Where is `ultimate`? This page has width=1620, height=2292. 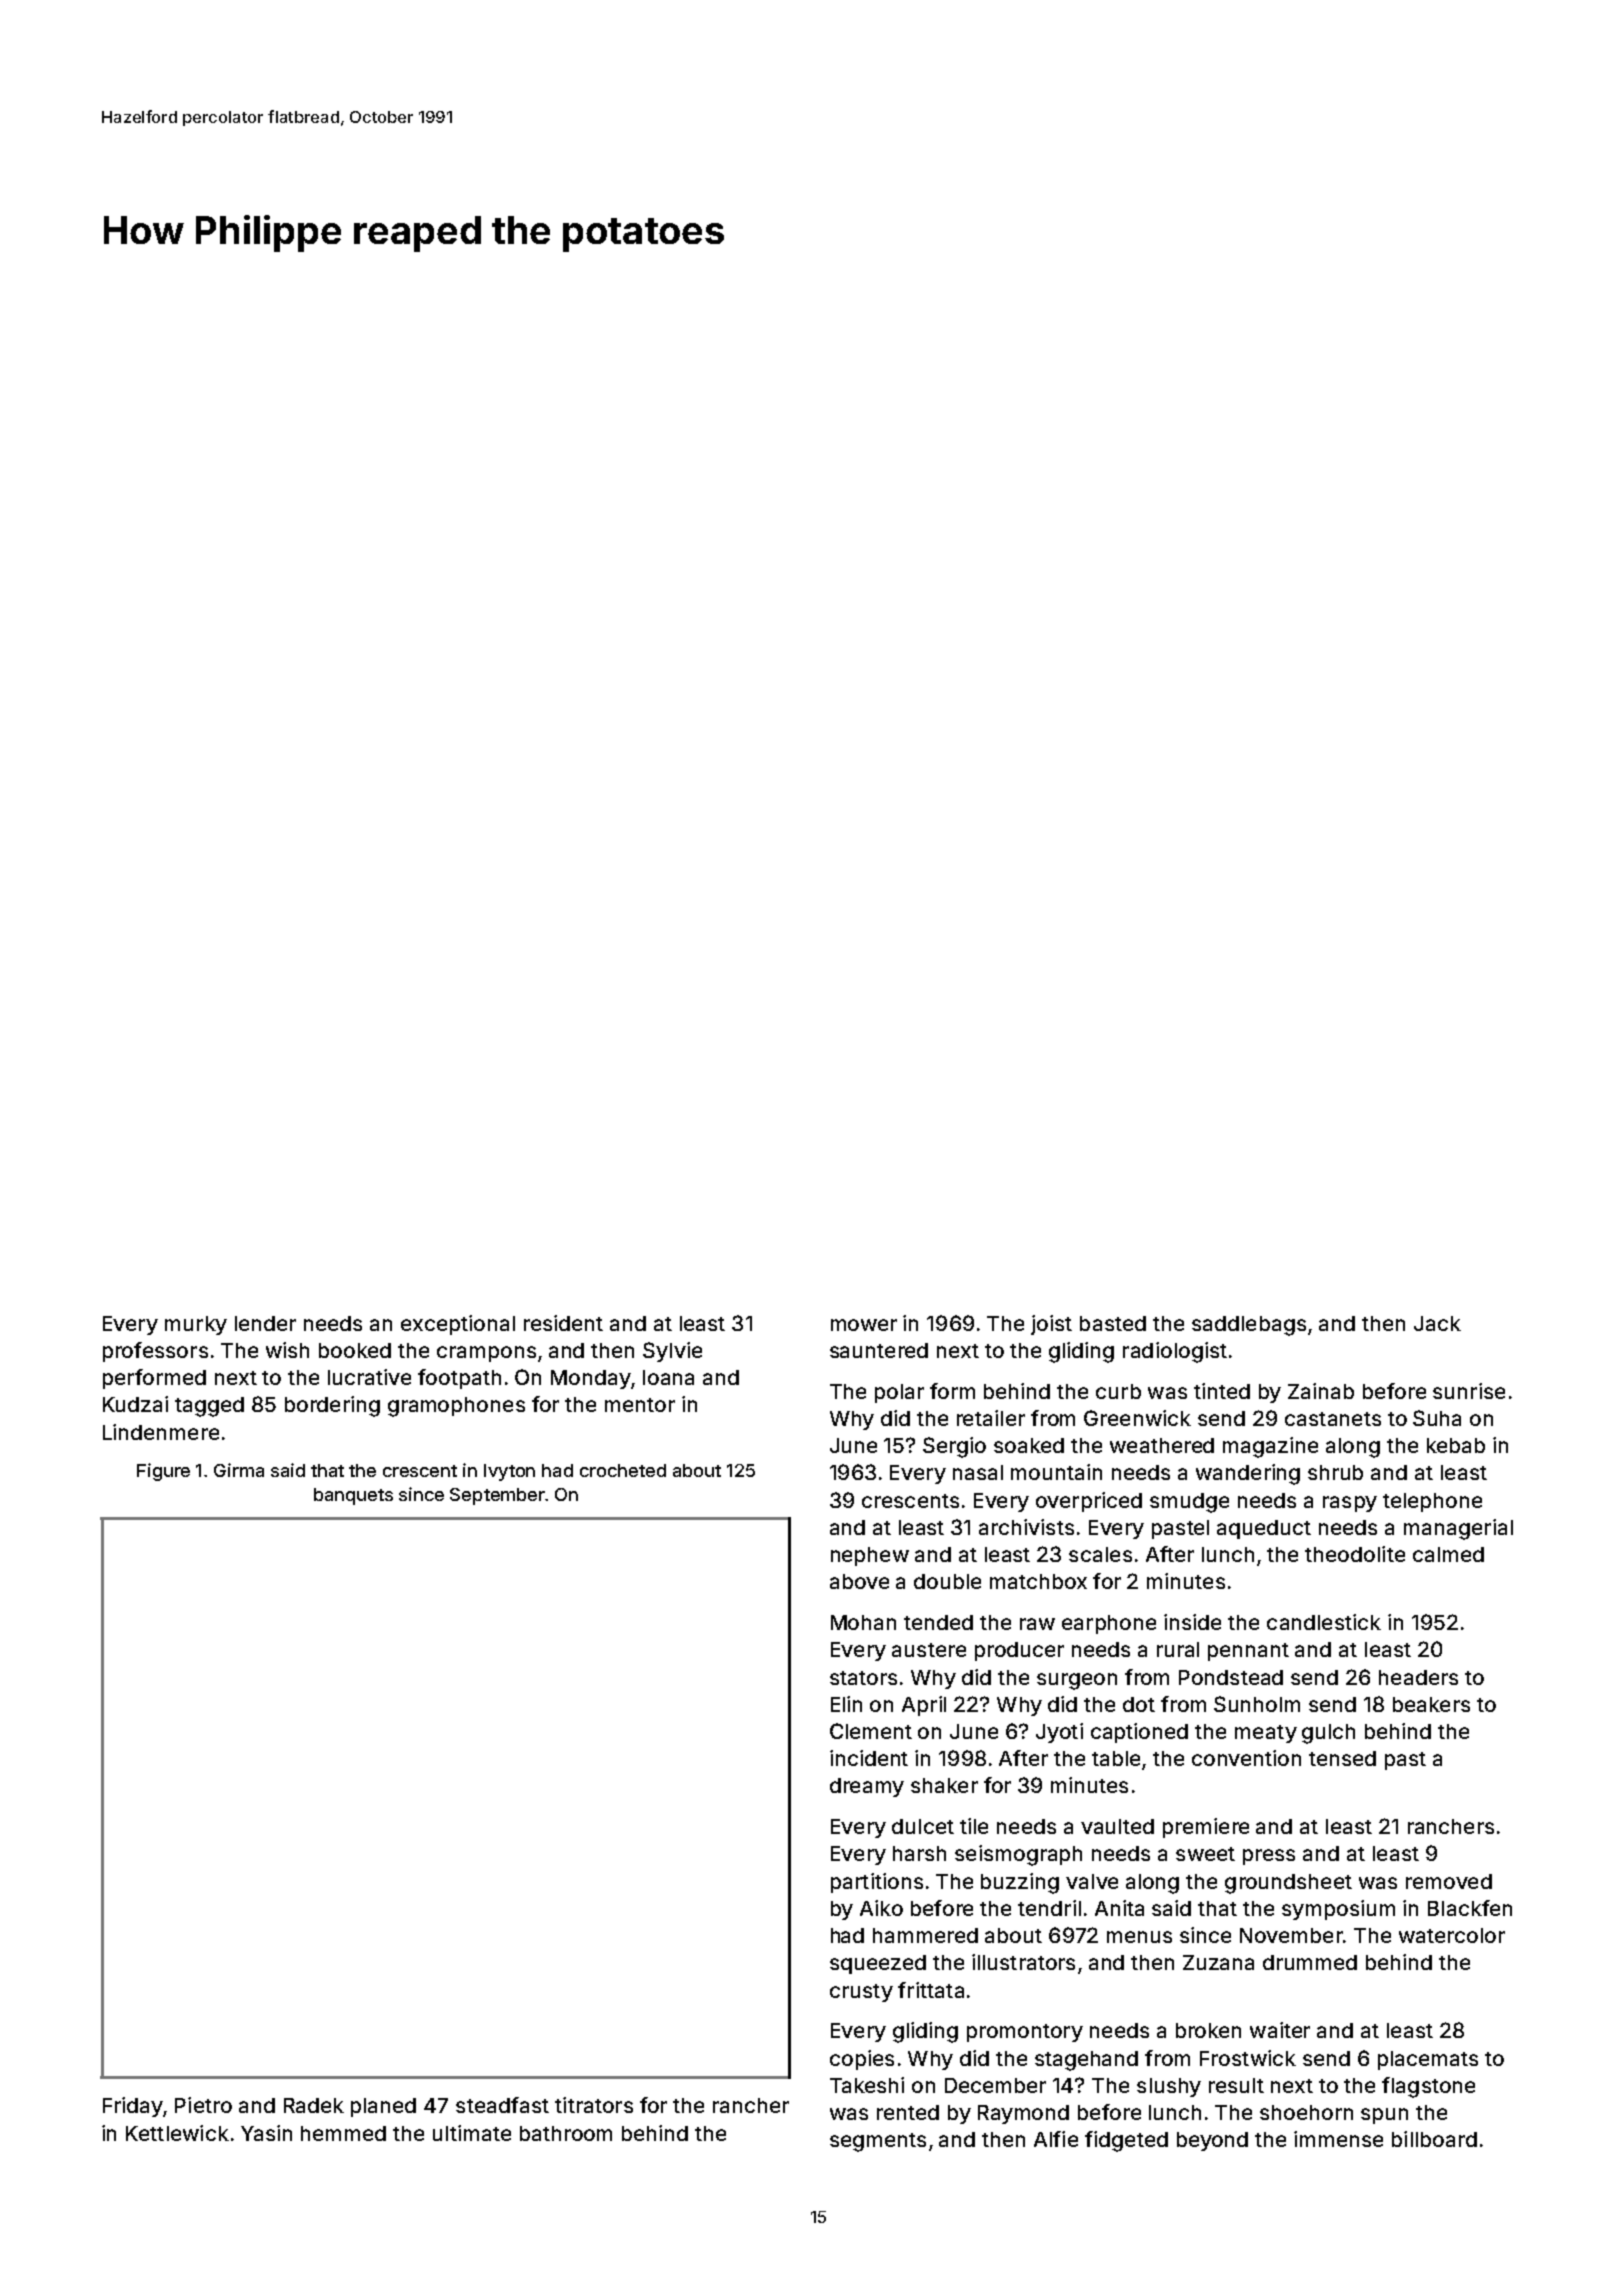 ultimate is located at coordinates (472, 2133).
